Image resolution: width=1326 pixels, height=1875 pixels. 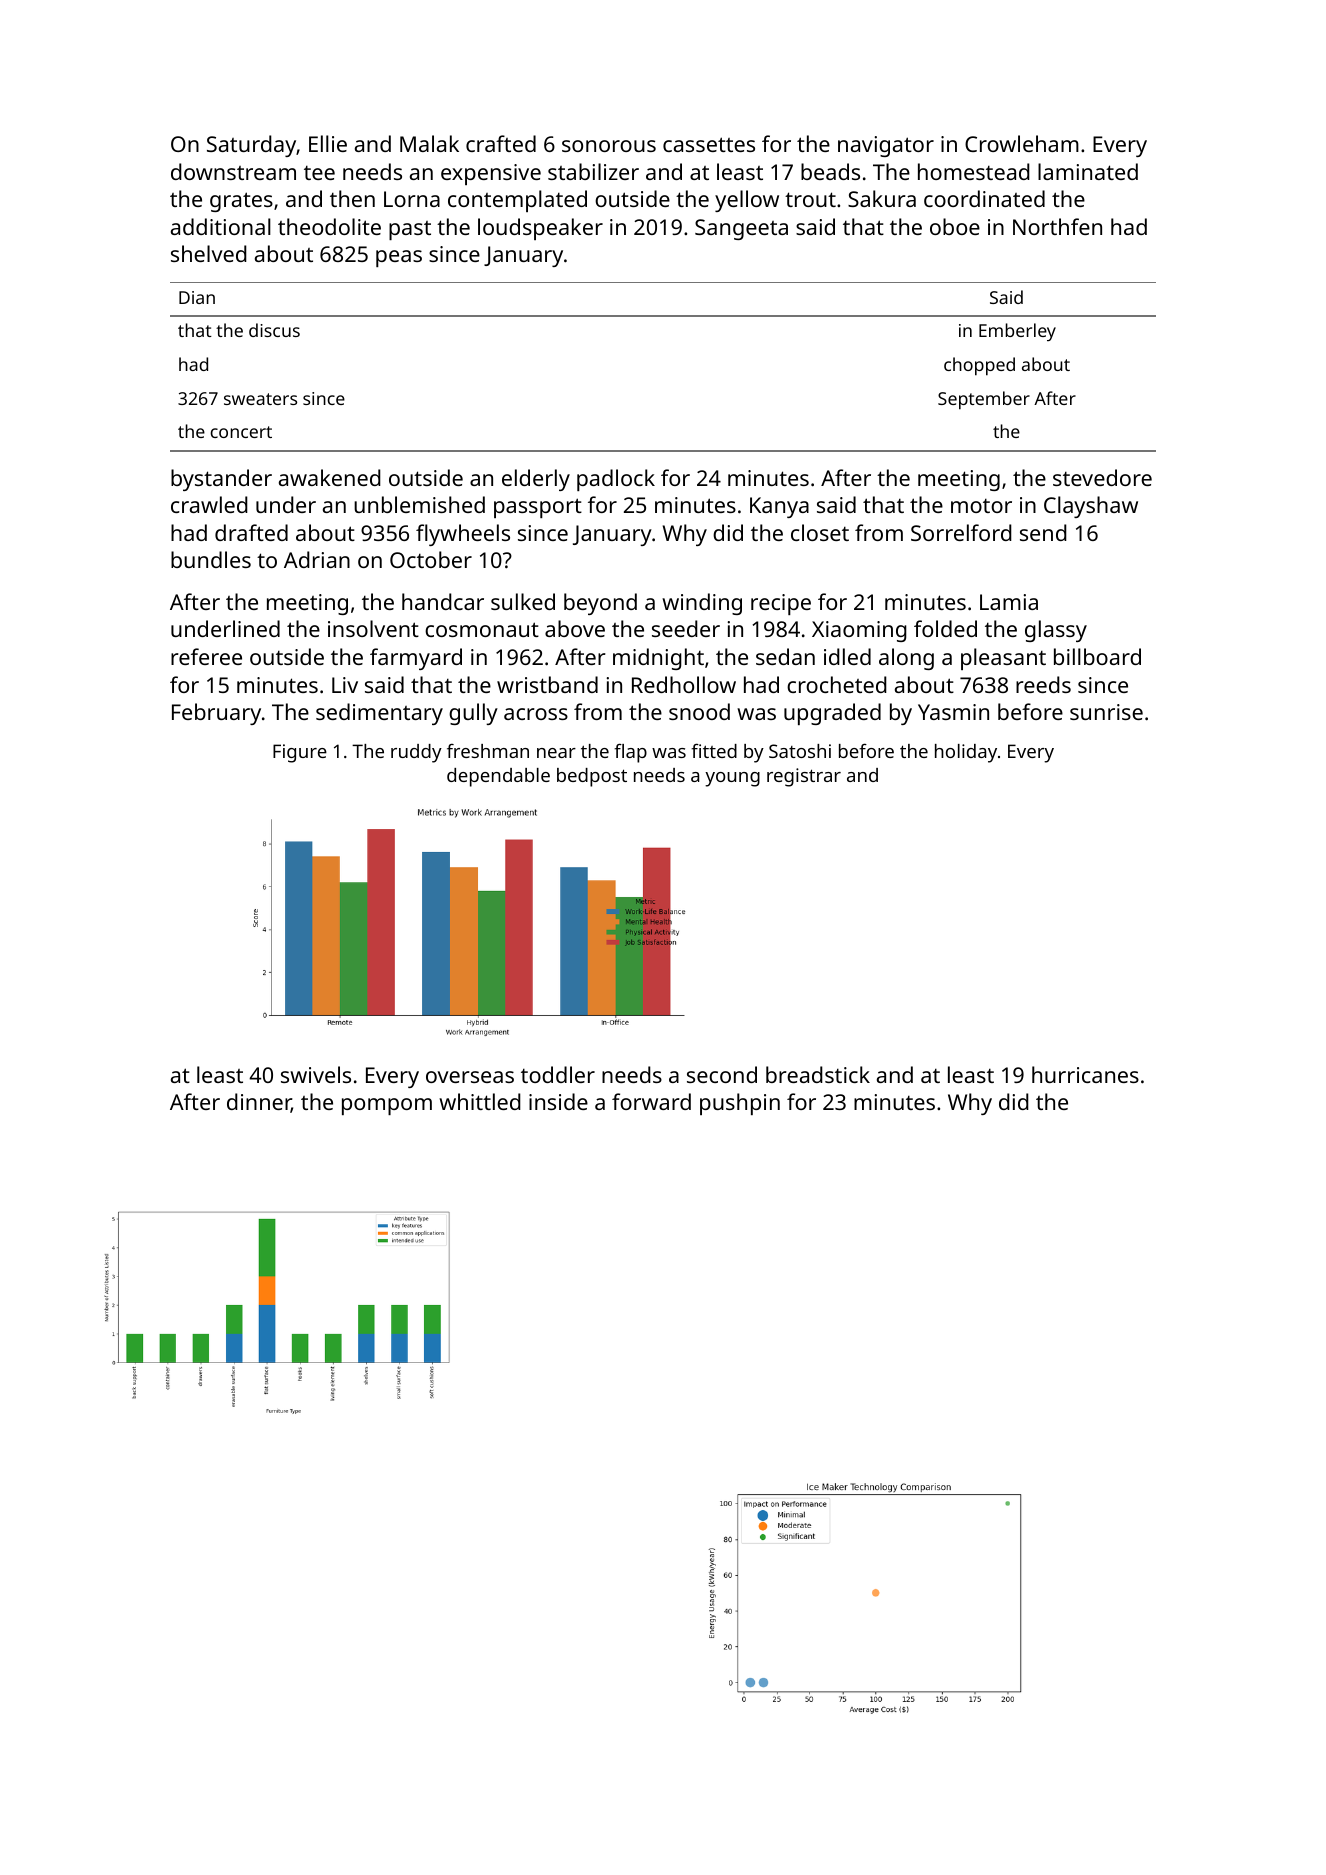 What do you see at coordinates (317, 559) in the page?
I see `Adrian` at bounding box center [317, 559].
